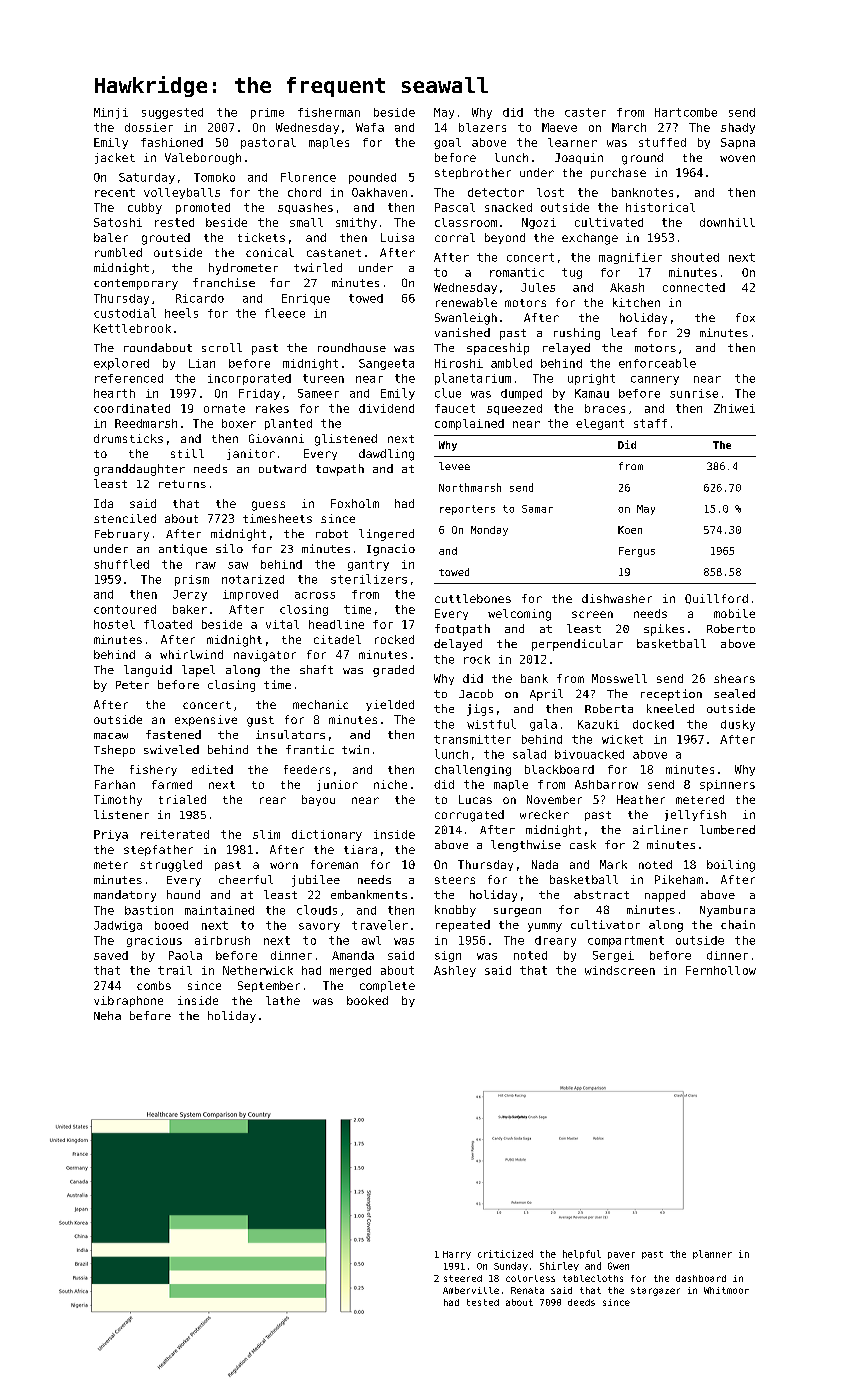  I want to click on macaw, so click(111, 736).
